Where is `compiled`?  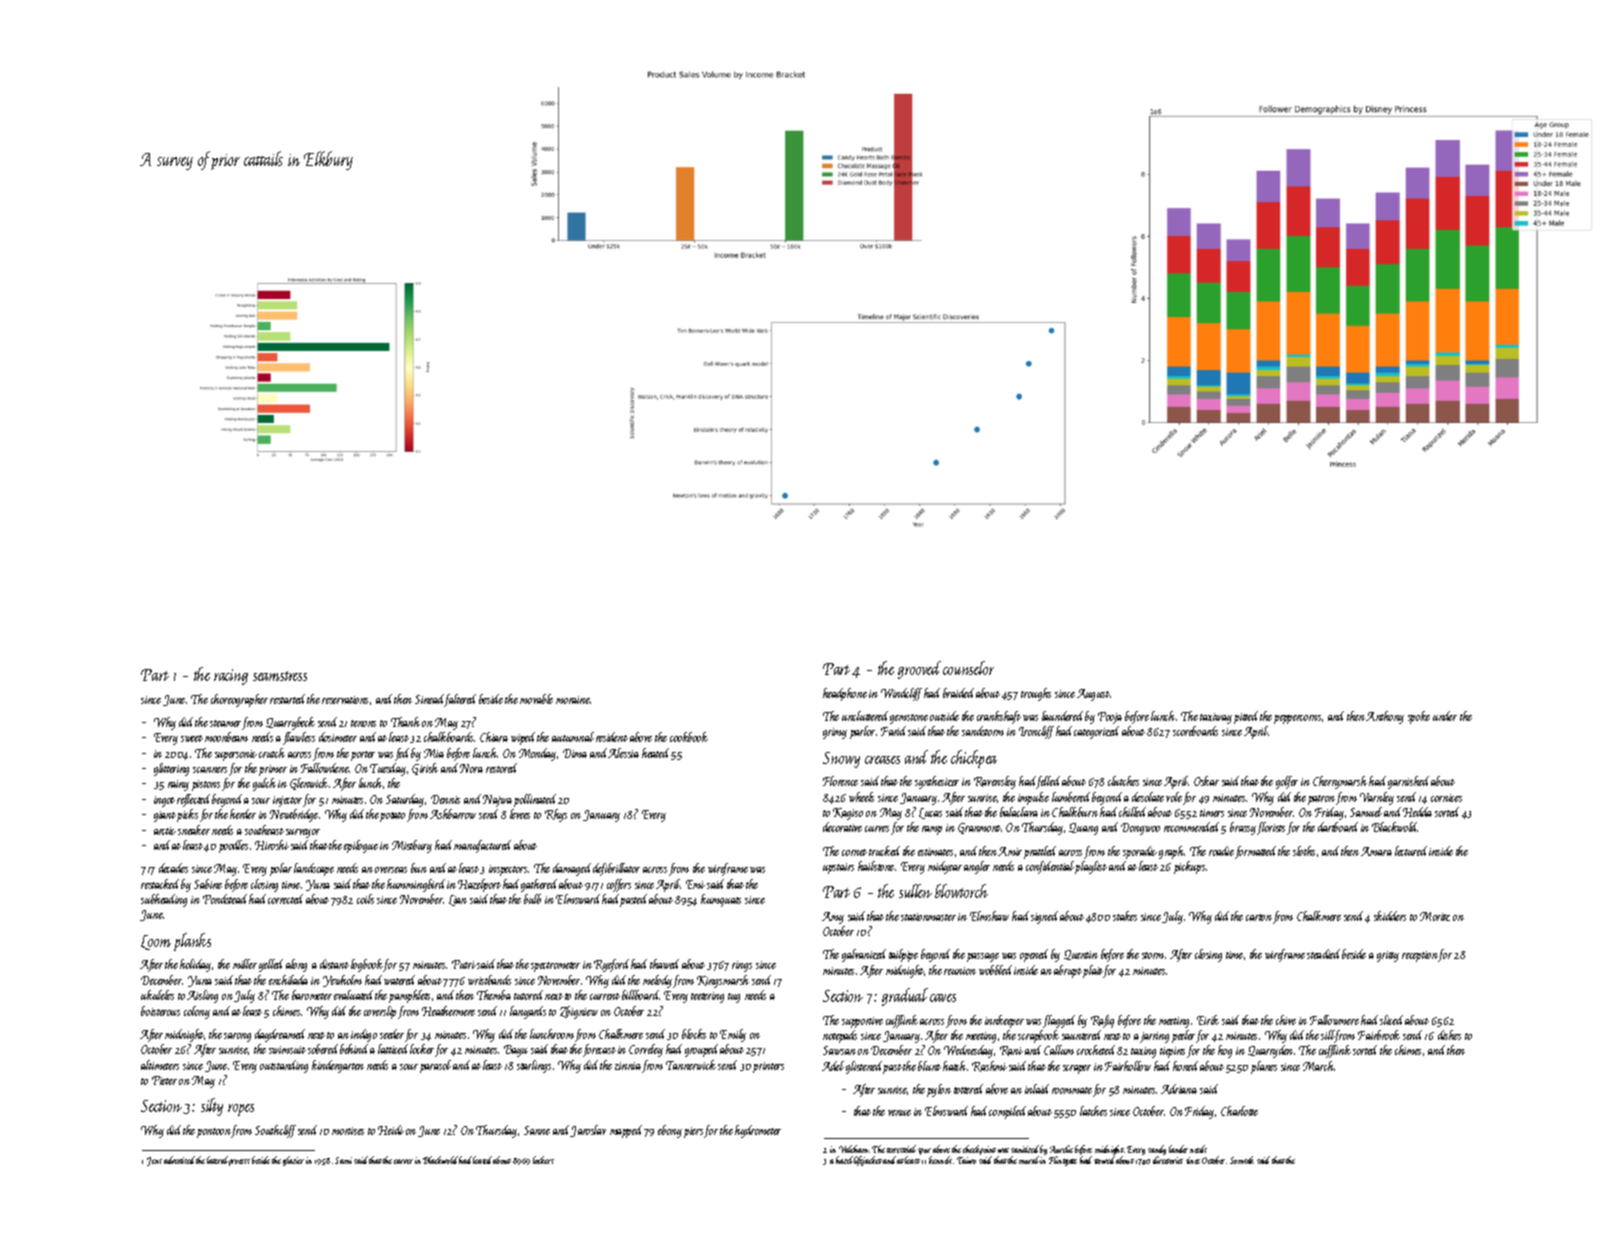 compiled is located at coordinates (1007, 1112).
